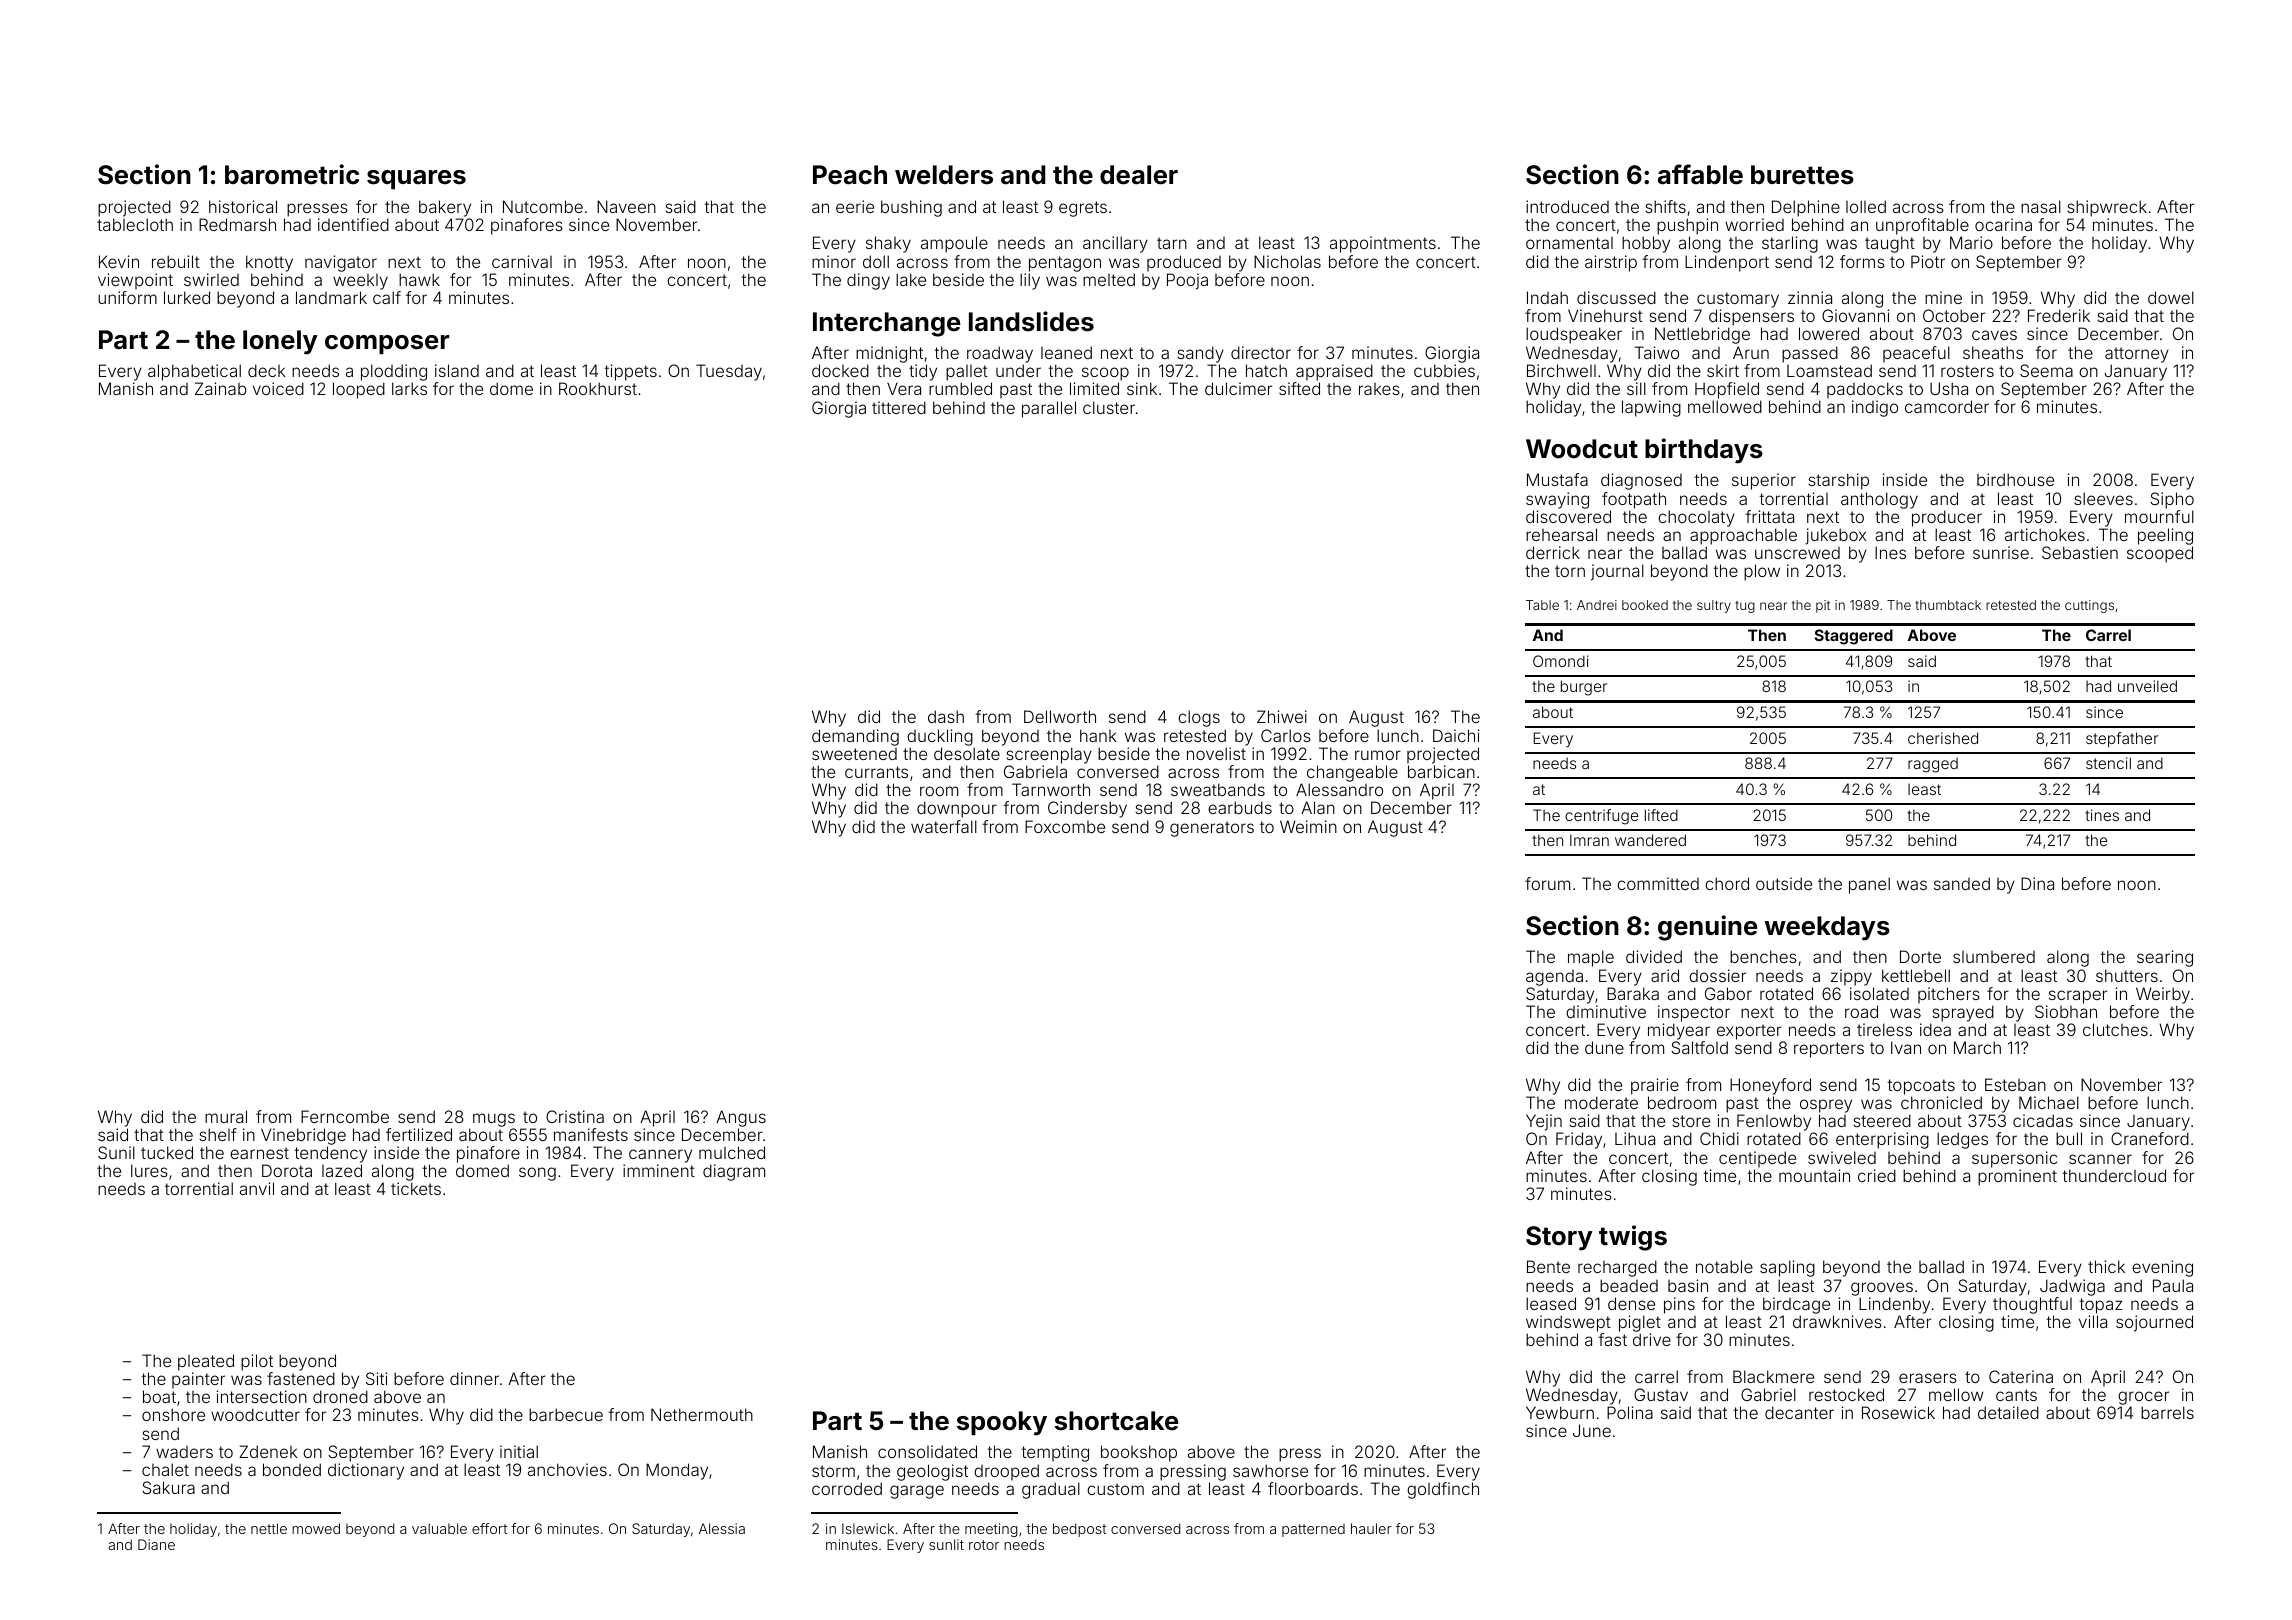 This document has width=2292, height=1620. I want to click on bakery, so click(445, 208).
